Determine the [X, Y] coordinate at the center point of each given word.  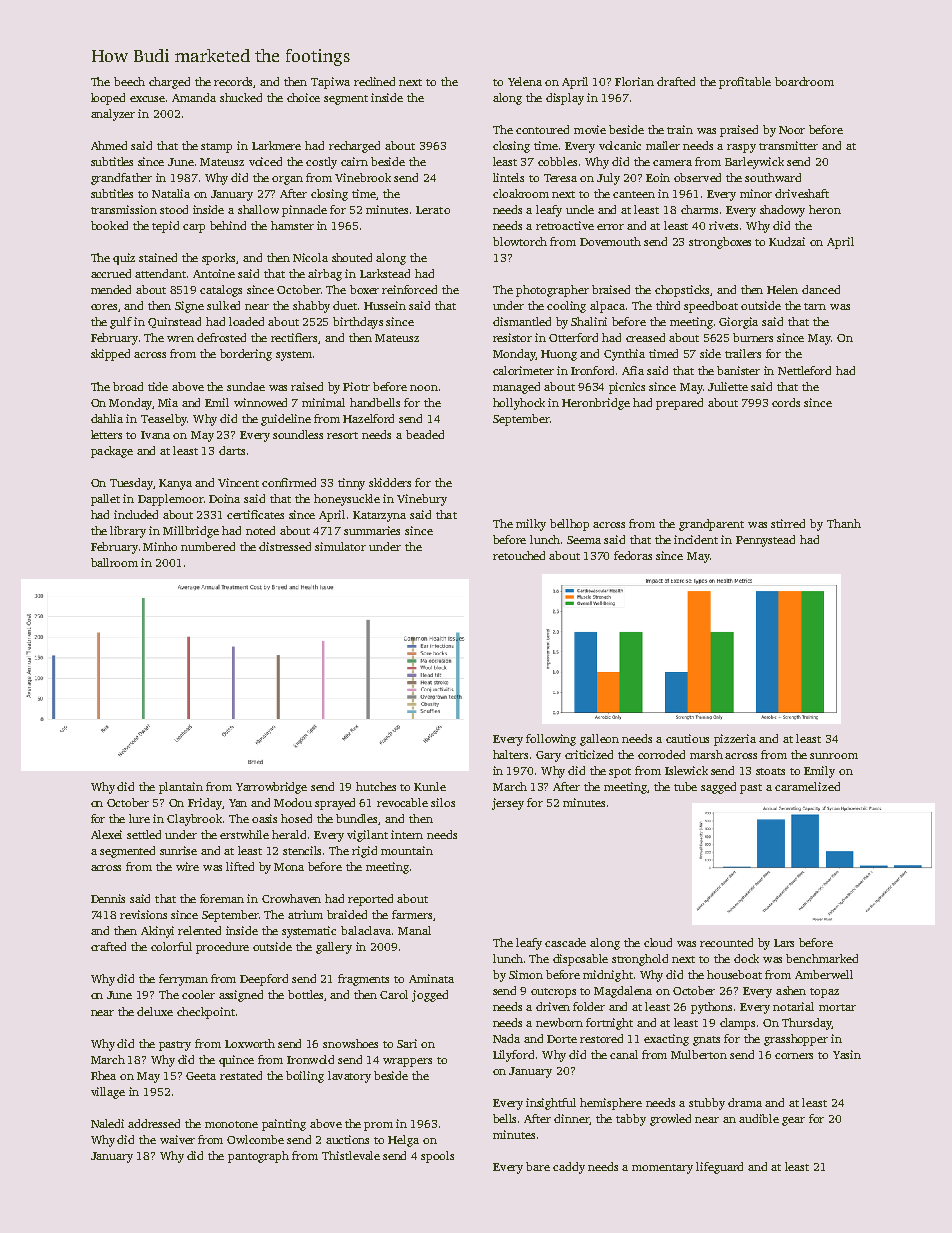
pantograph [258, 1157]
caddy [569, 1168]
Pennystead [765, 541]
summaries [372, 530]
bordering [246, 355]
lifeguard [719, 1168]
